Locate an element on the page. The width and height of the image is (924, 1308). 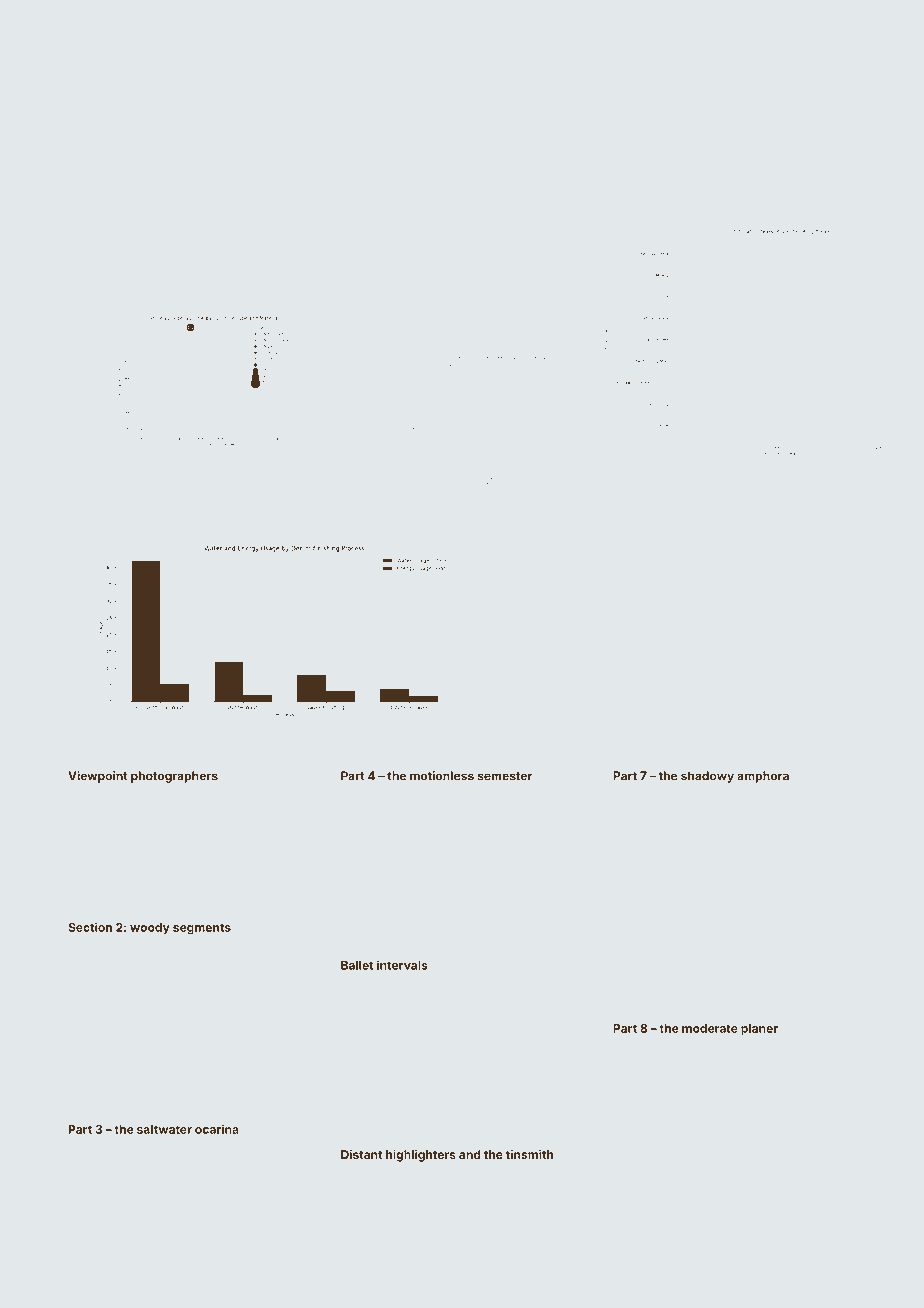
deal is located at coordinates (429, 1126).
